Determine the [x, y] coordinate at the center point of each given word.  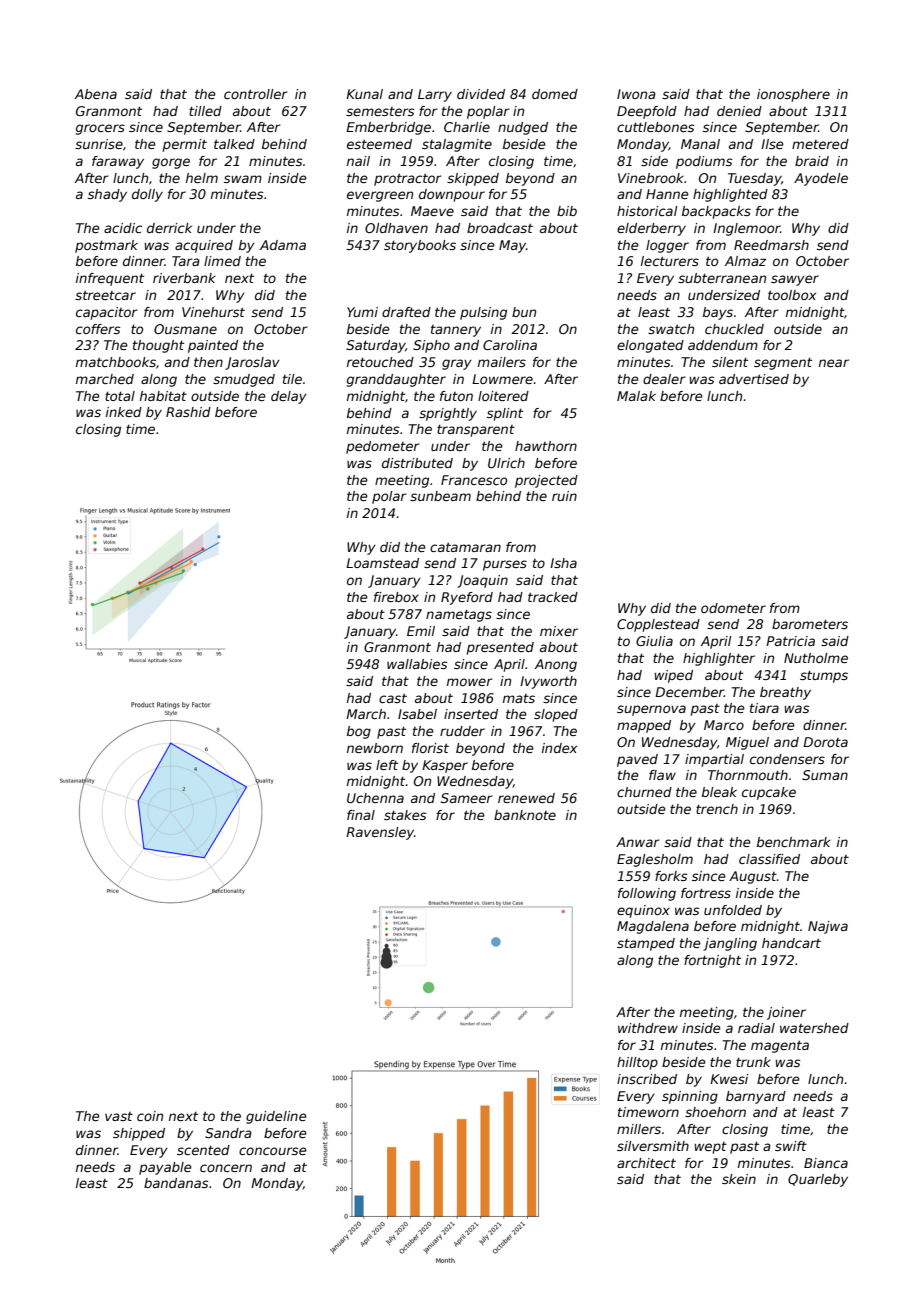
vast [119, 1116]
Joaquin [482, 581]
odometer [733, 608]
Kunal [364, 94]
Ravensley [380, 833]
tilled [205, 111]
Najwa [828, 927]
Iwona [636, 94]
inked [124, 412]
